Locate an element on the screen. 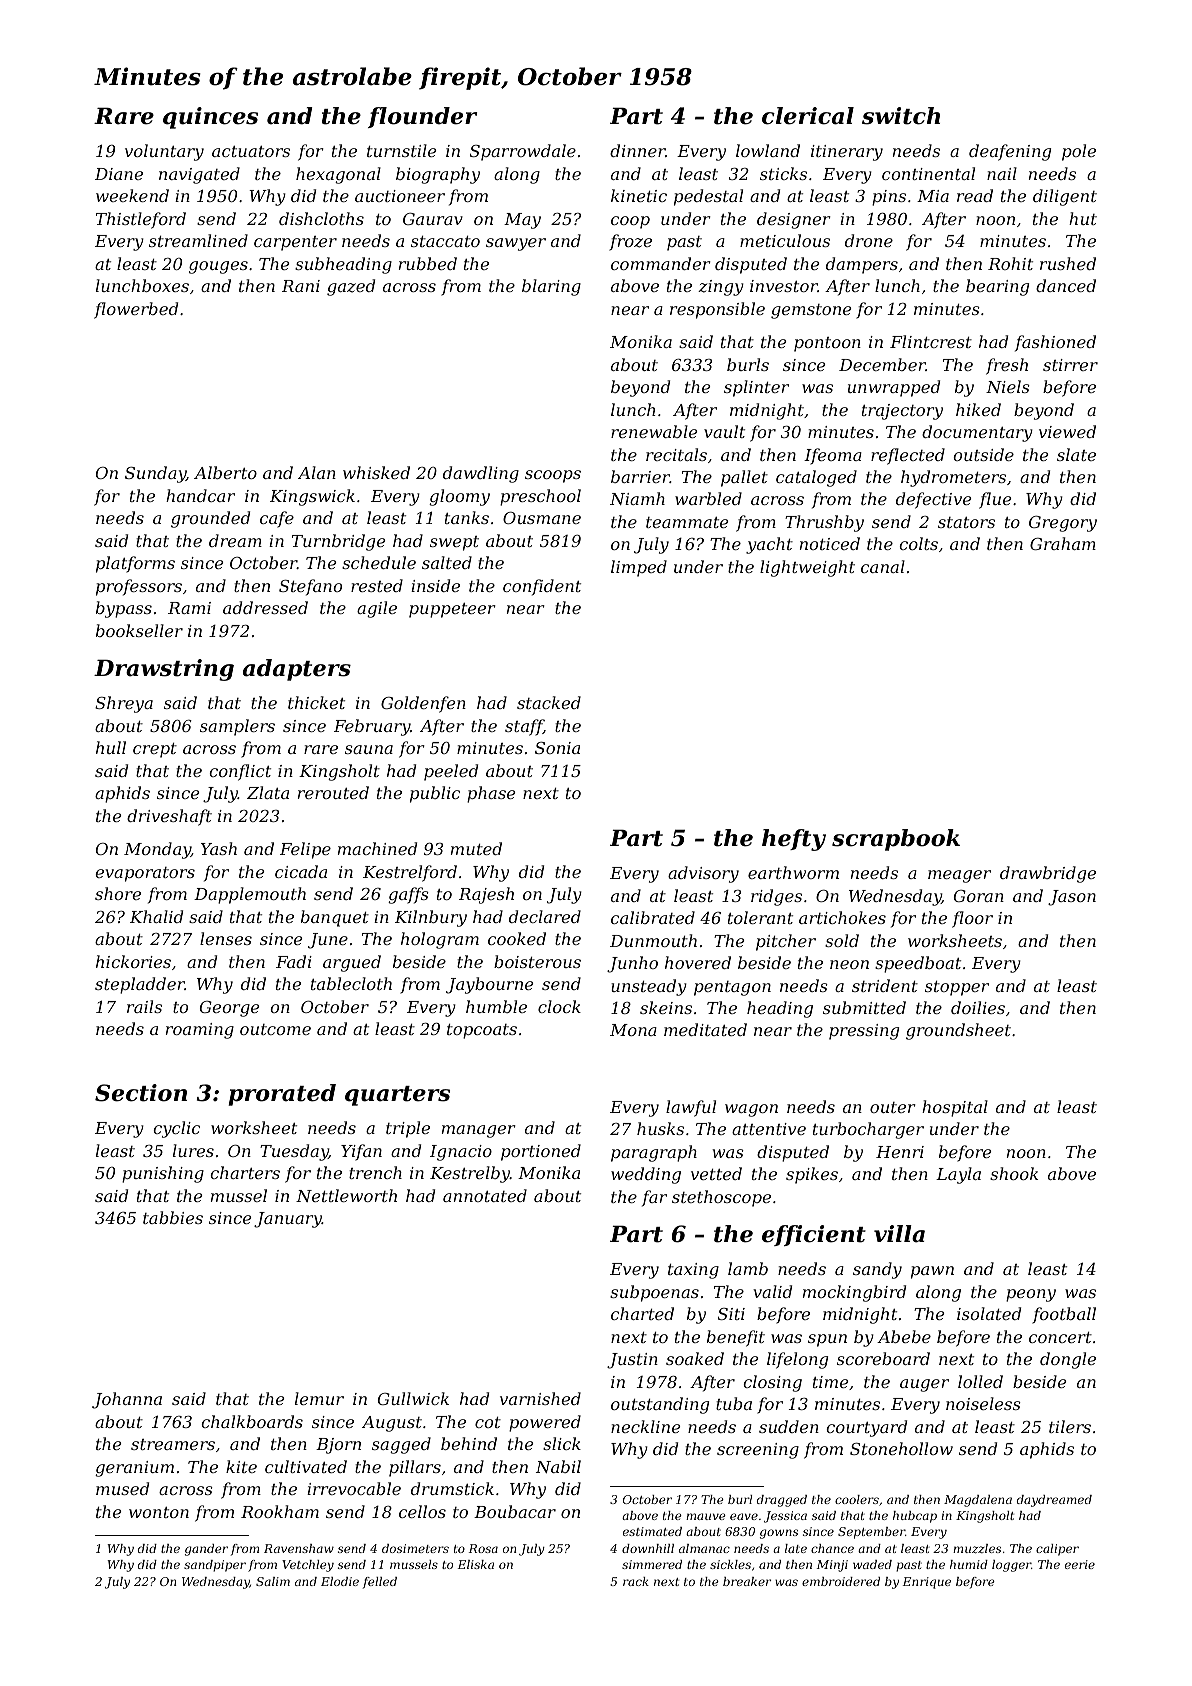  hexagonal is located at coordinates (338, 175).
